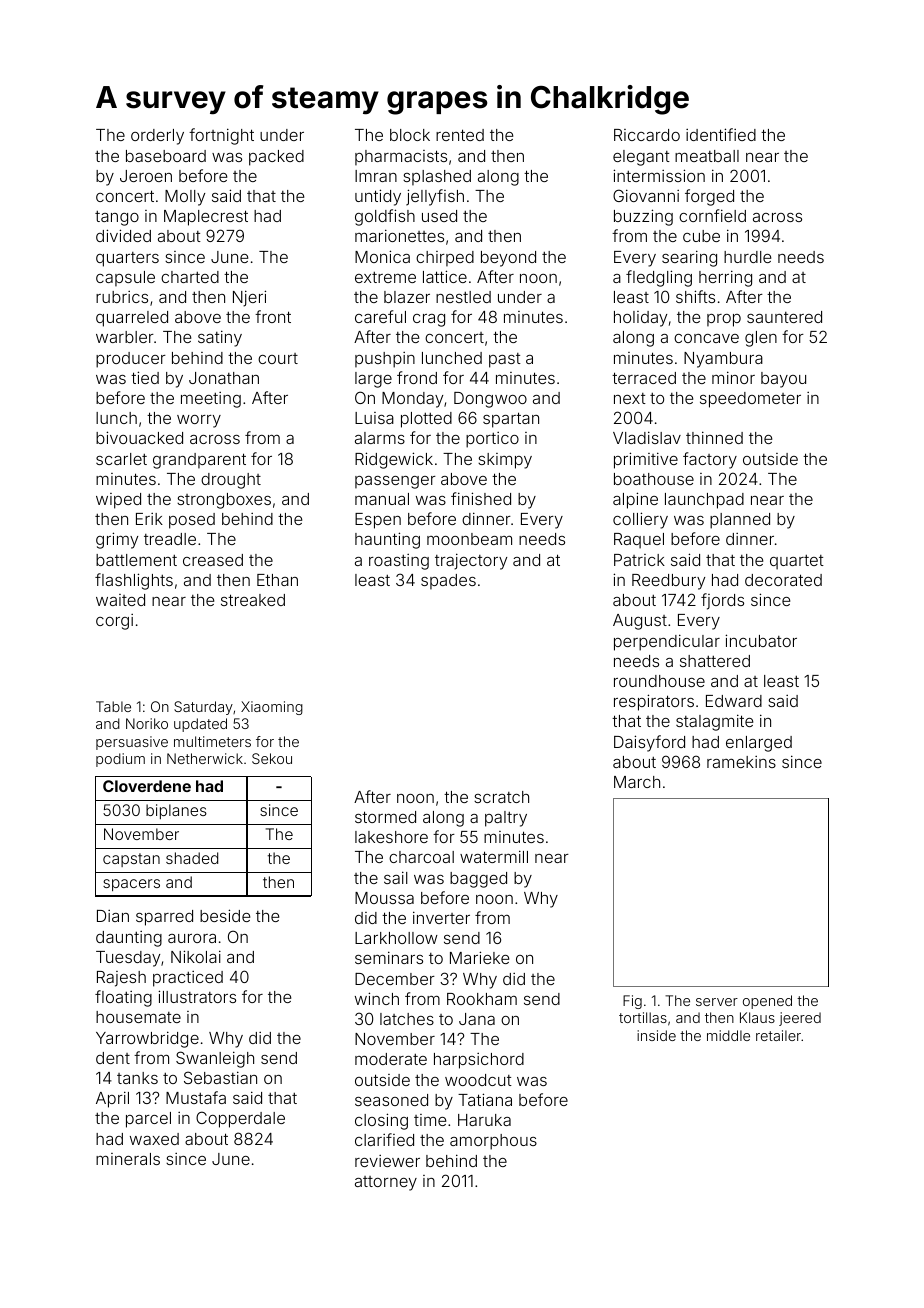 The image size is (924, 1308). I want to click on opened, so click(767, 1002).
